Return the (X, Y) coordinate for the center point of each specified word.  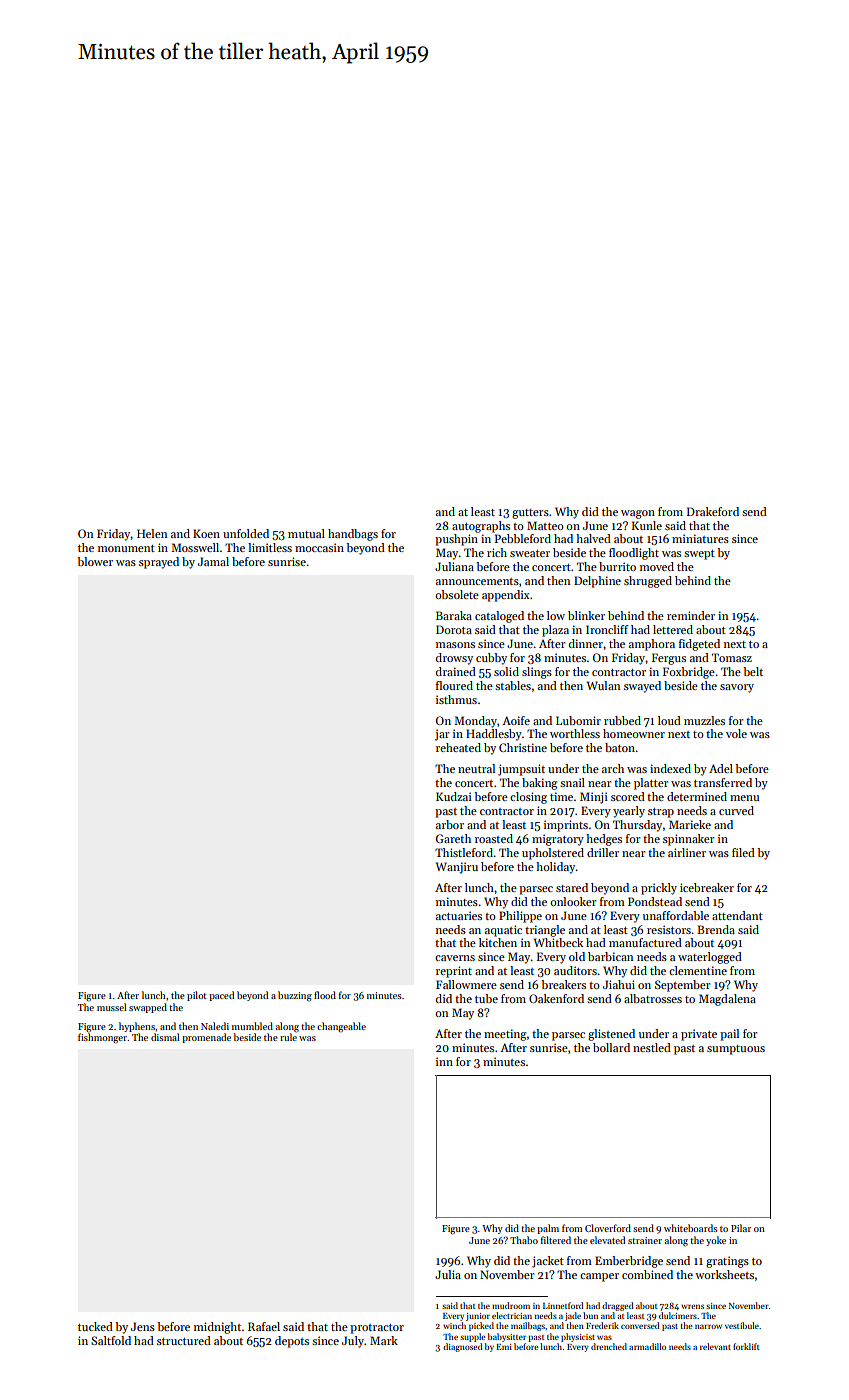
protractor (377, 1329)
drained (456, 671)
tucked (95, 1326)
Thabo (524, 1240)
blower (95, 561)
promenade (206, 1038)
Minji (594, 798)
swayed (642, 687)
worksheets (724, 1274)
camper (599, 1277)
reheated (458, 747)
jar (442, 735)
